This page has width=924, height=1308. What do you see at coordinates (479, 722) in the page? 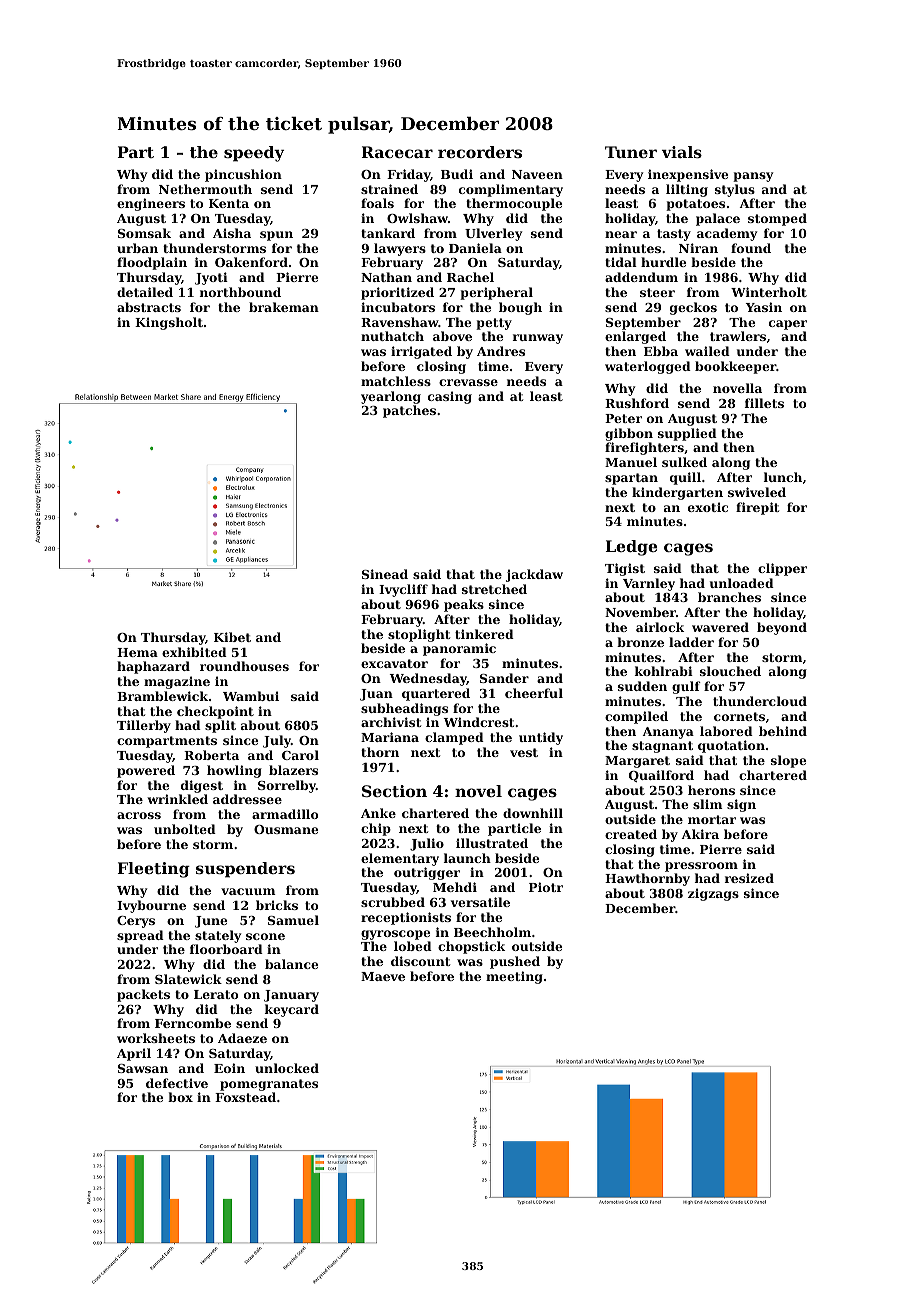
I see `Windcrest` at bounding box center [479, 722].
